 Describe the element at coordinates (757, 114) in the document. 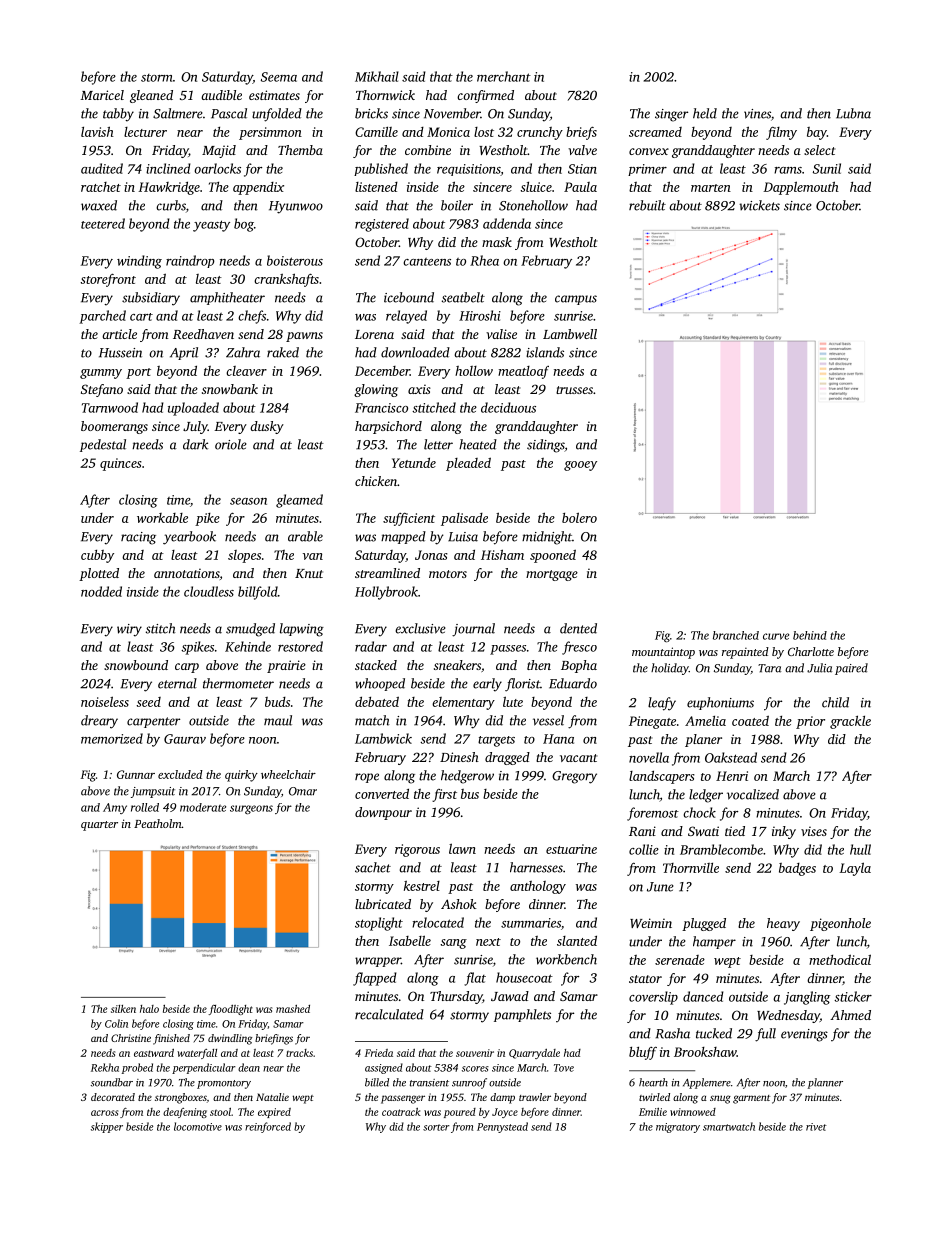

I see `vines` at that location.
